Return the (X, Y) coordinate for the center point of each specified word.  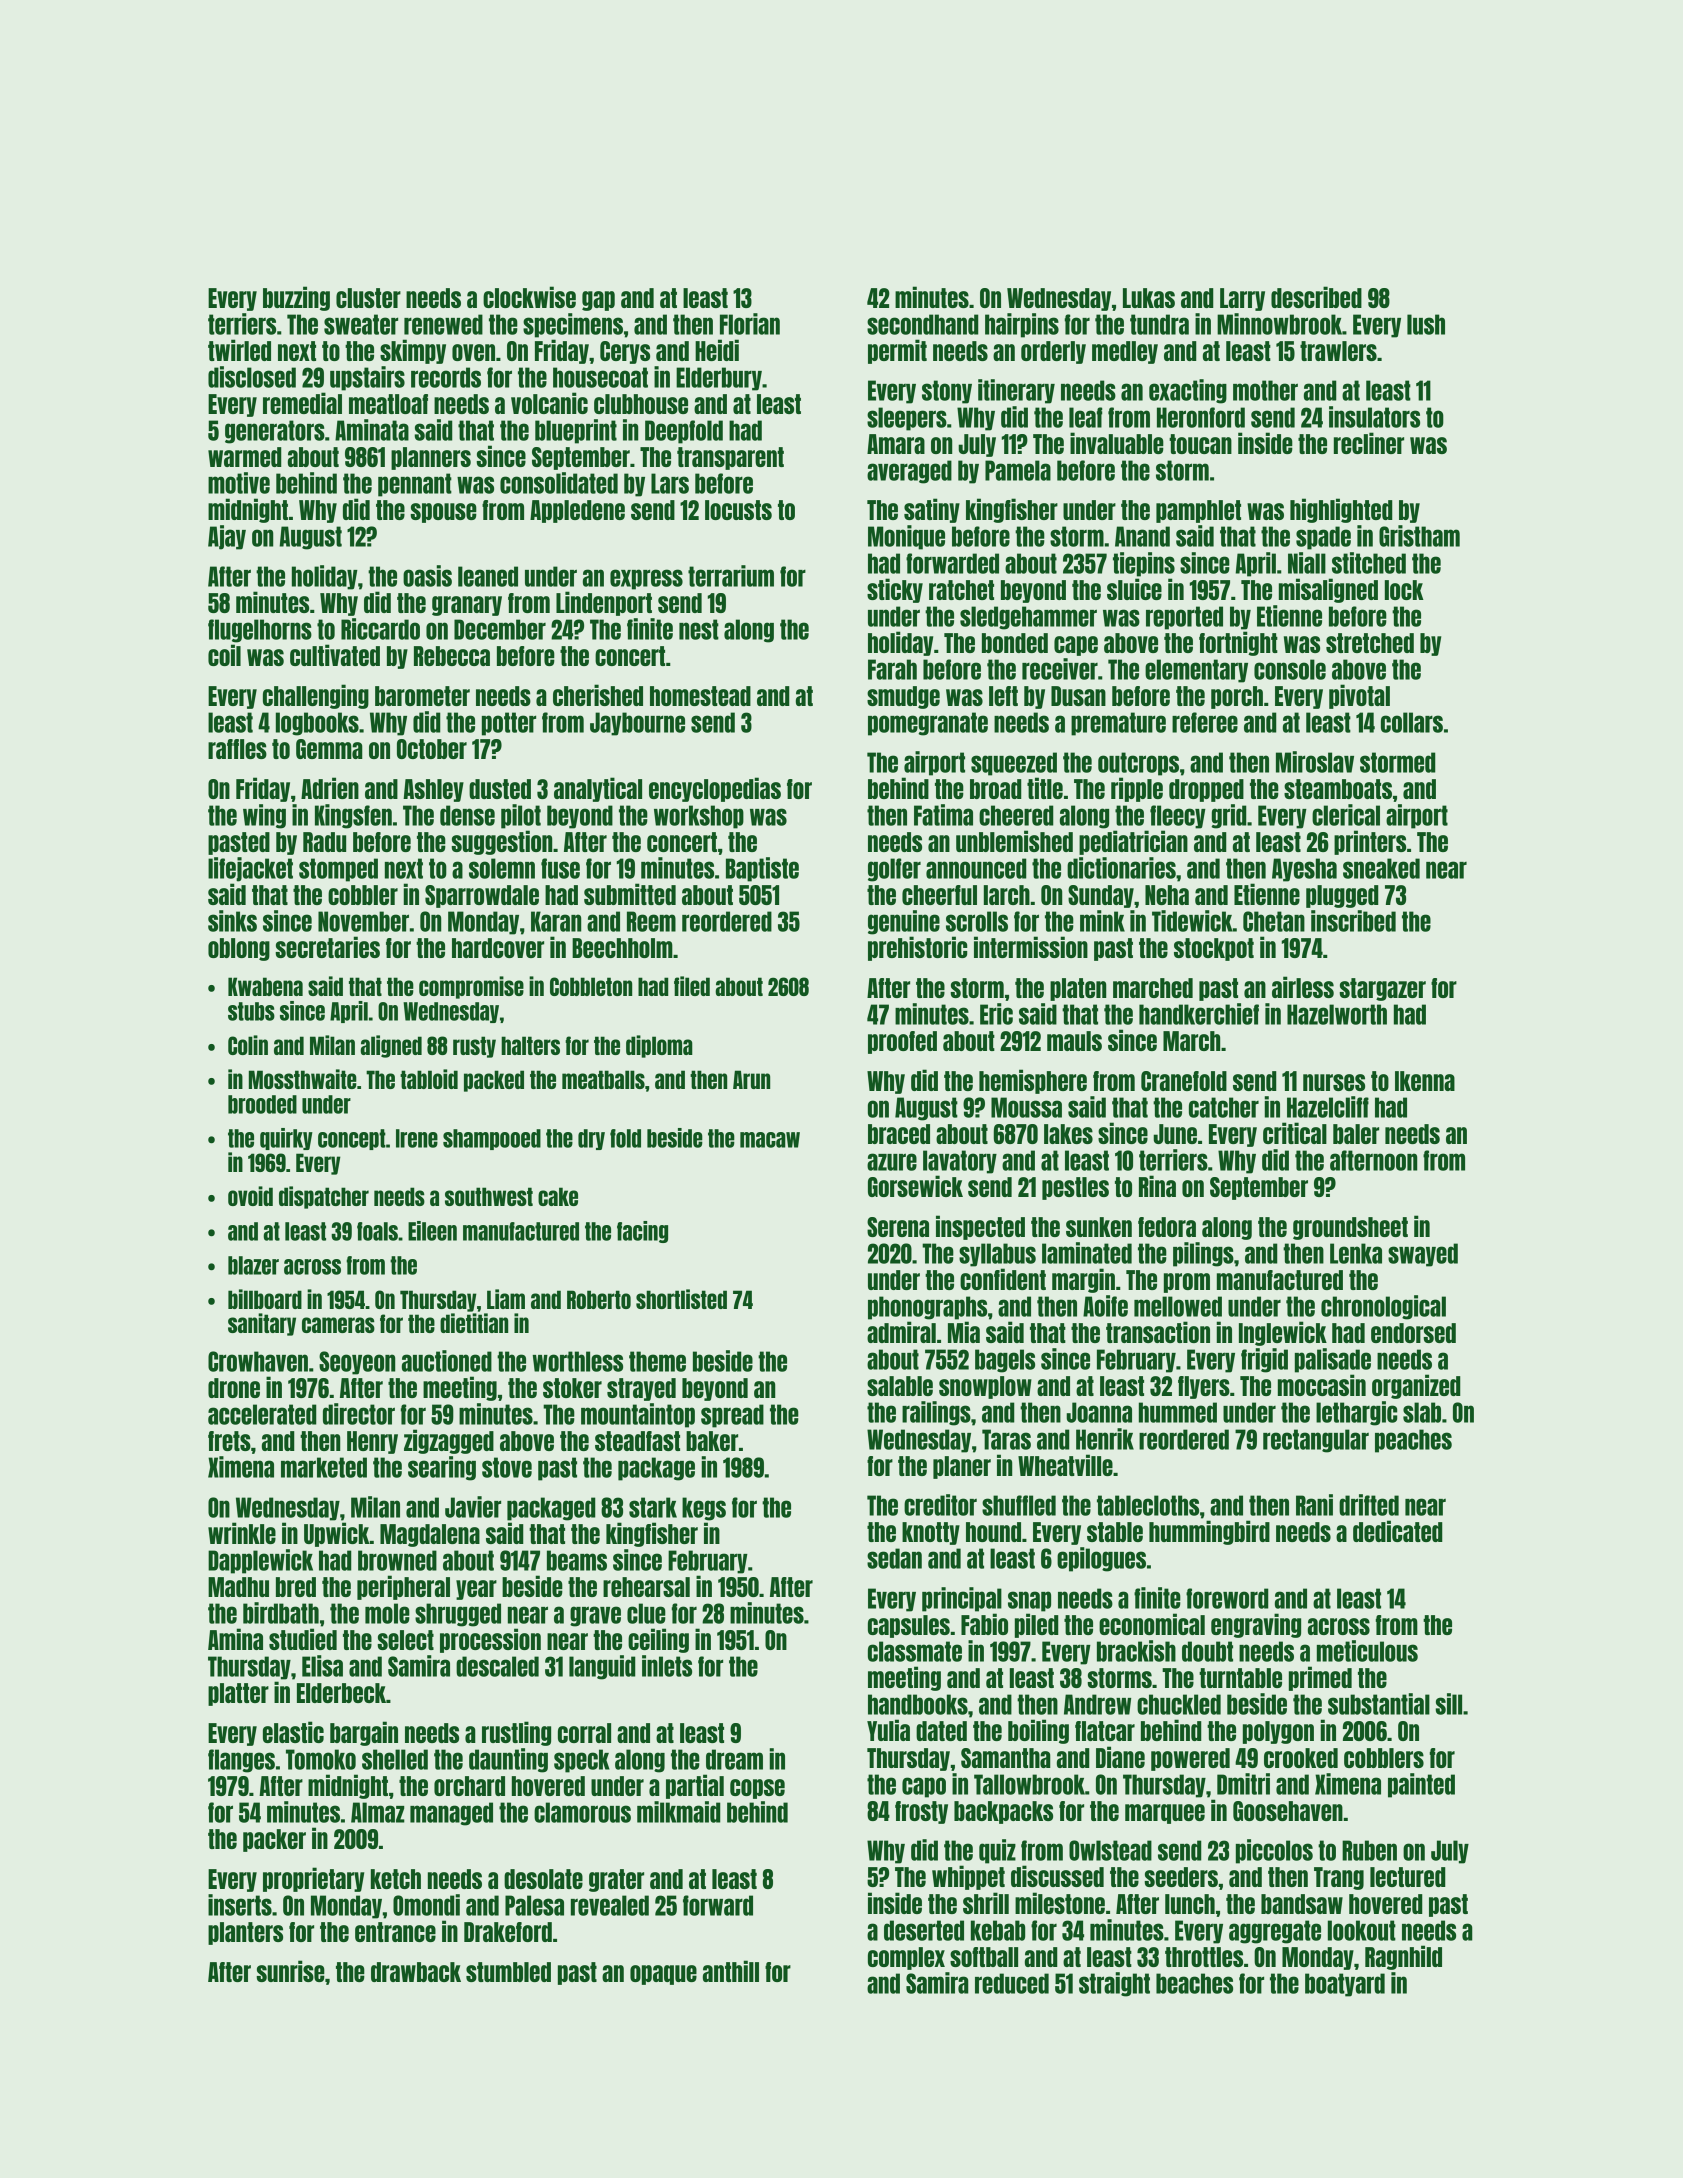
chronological (1383, 1307)
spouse (443, 513)
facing (642, 1232)
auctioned (447, 1361)
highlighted (1341, 510)
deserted (924, 1930)
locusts (738, 510)
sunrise (290, 1971)
